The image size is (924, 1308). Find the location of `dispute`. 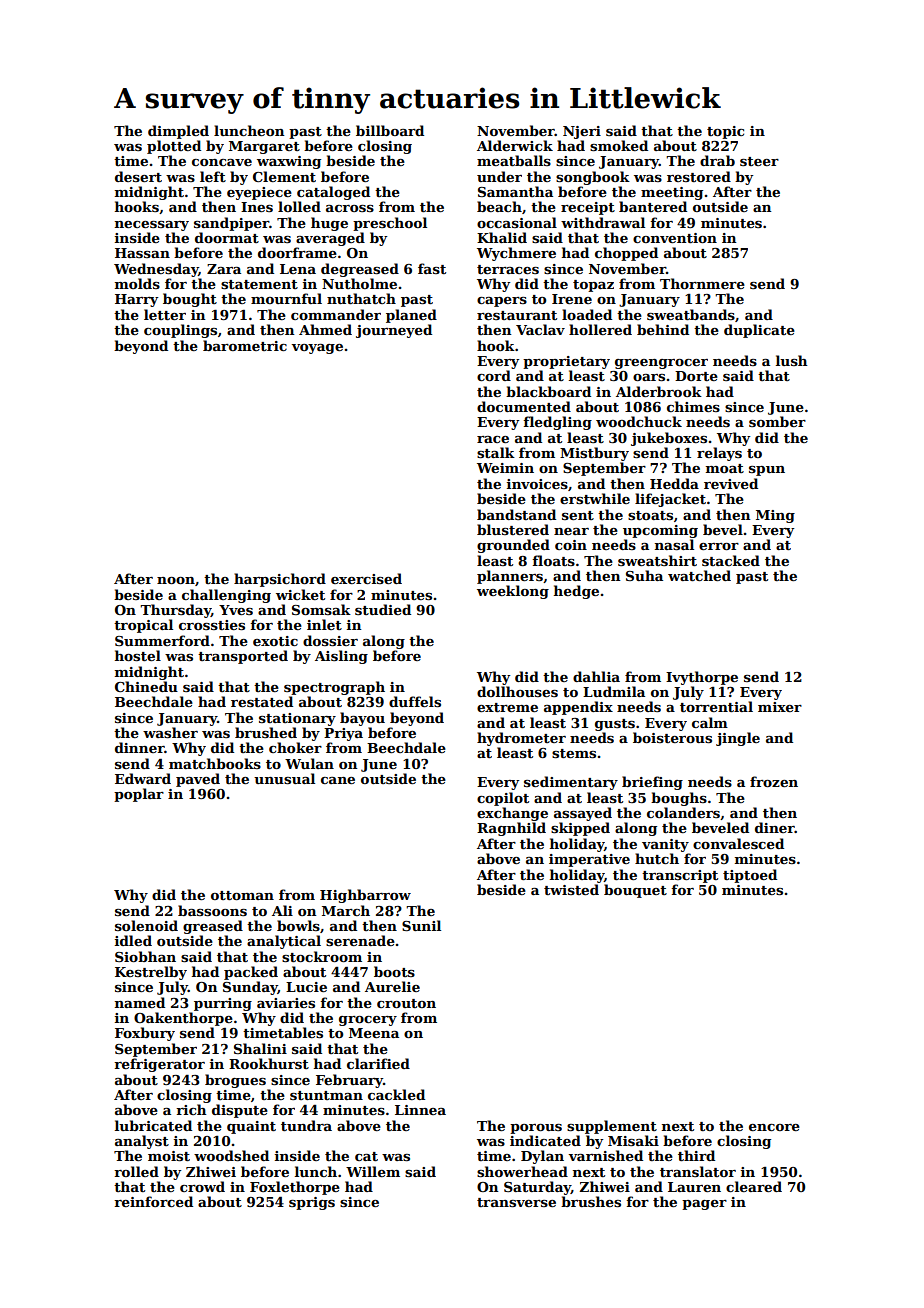

dispute is located at coordinates (240, 1111).
